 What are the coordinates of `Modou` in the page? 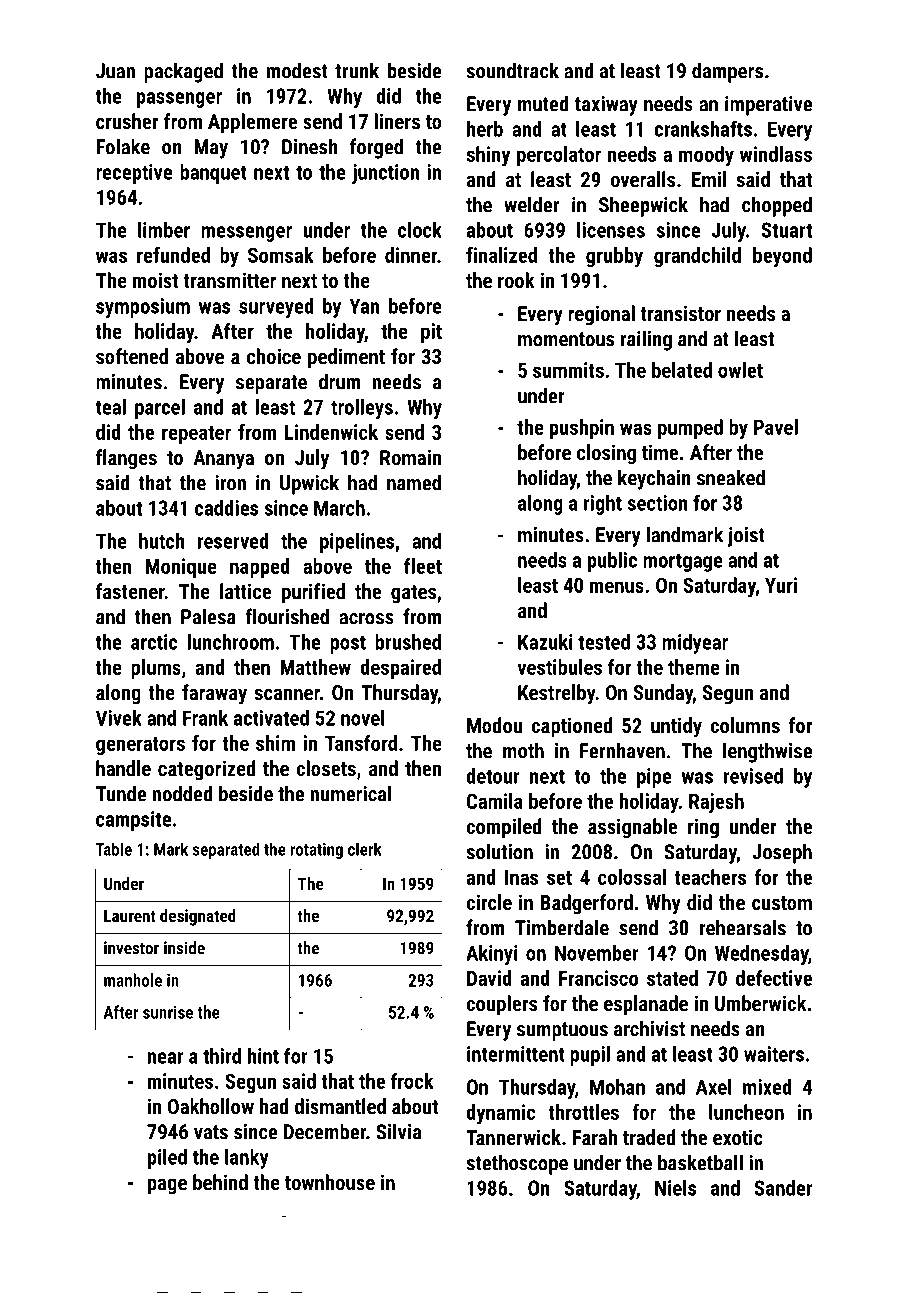 It's located at (494, 725).
